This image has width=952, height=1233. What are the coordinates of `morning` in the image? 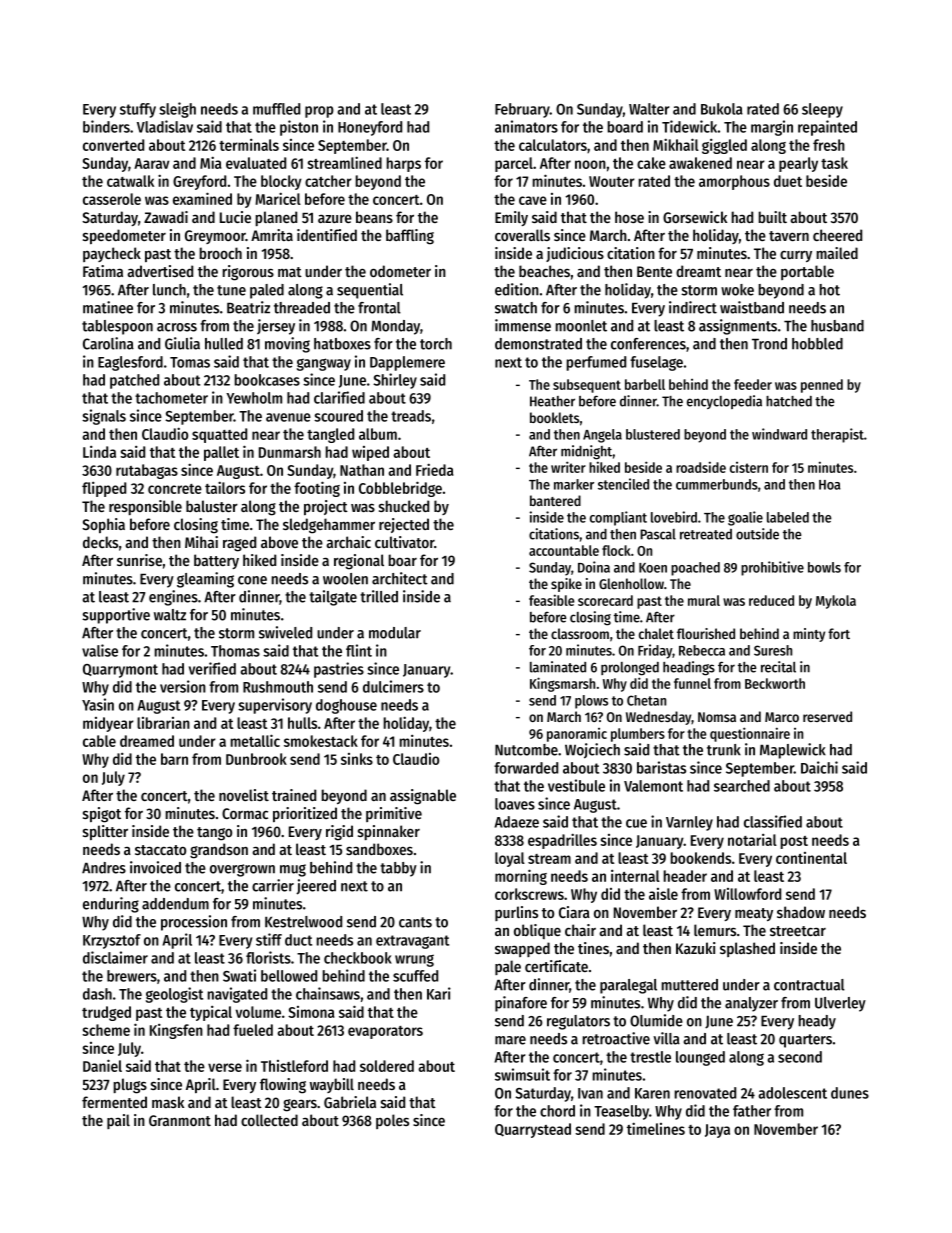 It's located at (521, 877).
